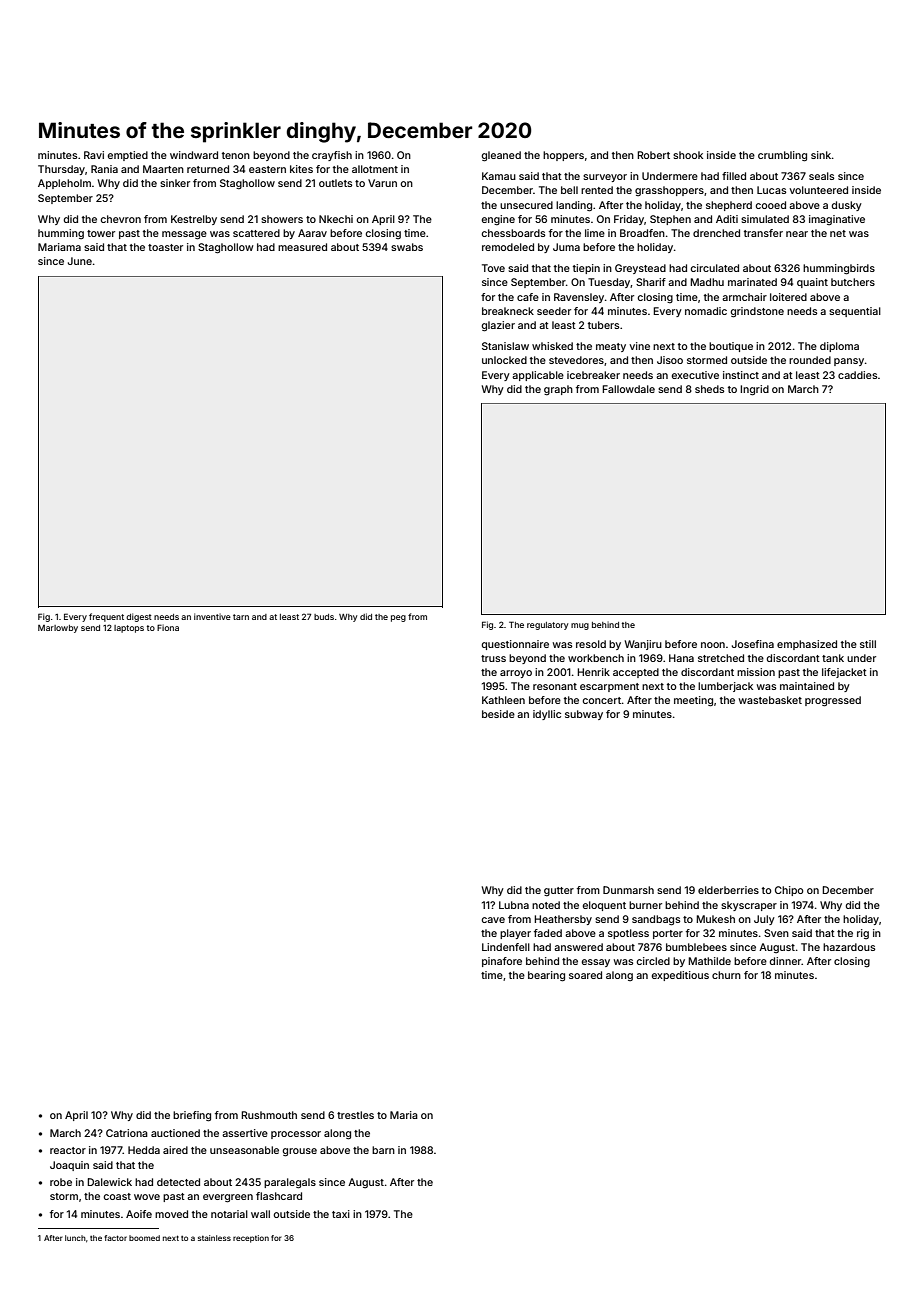  What do you see at coordinates (498, 714) in the image?
I see `beside` at bounding box center [498, 714].
